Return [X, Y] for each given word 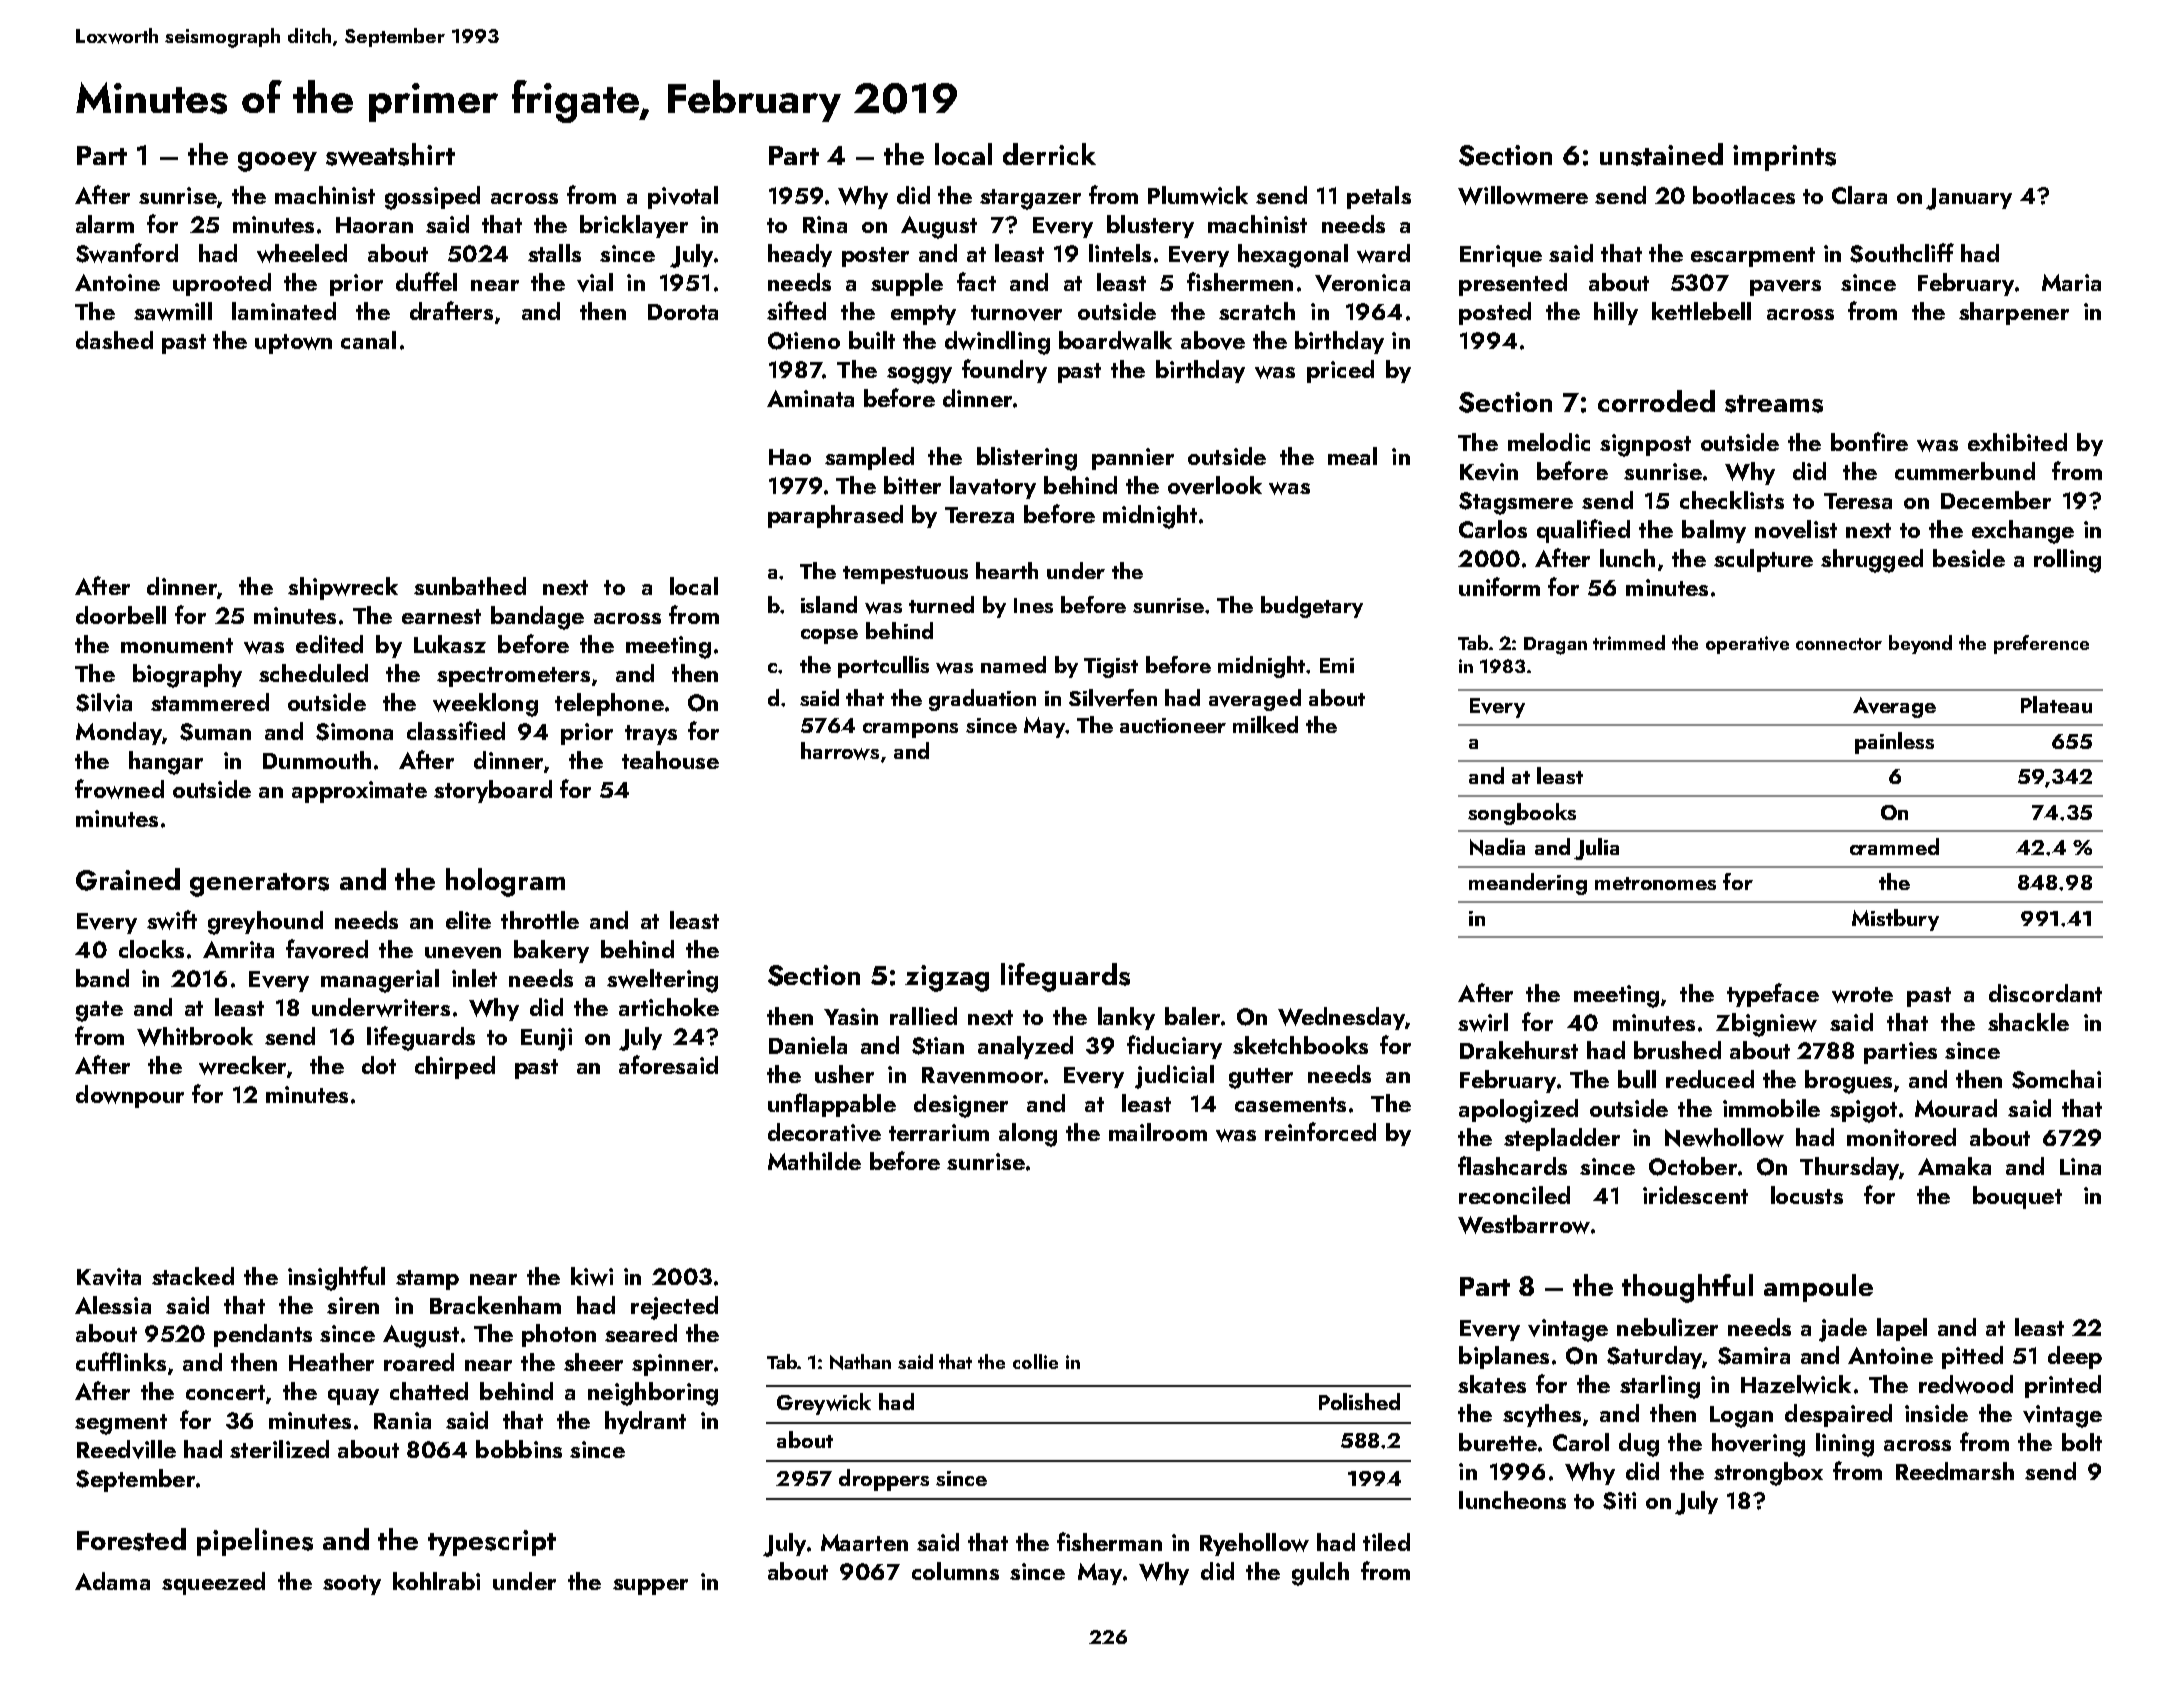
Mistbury [1895, 920]
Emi [1337, 665]
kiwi [592, 1276]
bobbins [519, 1449]
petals [1379, 197]
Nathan [860, 1362]
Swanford [127, 253]
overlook [1215, 485]
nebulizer [1667, 1327]
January [1969, 199]
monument [177, 645]
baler [1192, 1016]
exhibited [2017, 442]
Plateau [2056, 704]
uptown [293, 344]
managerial [380, 981]
